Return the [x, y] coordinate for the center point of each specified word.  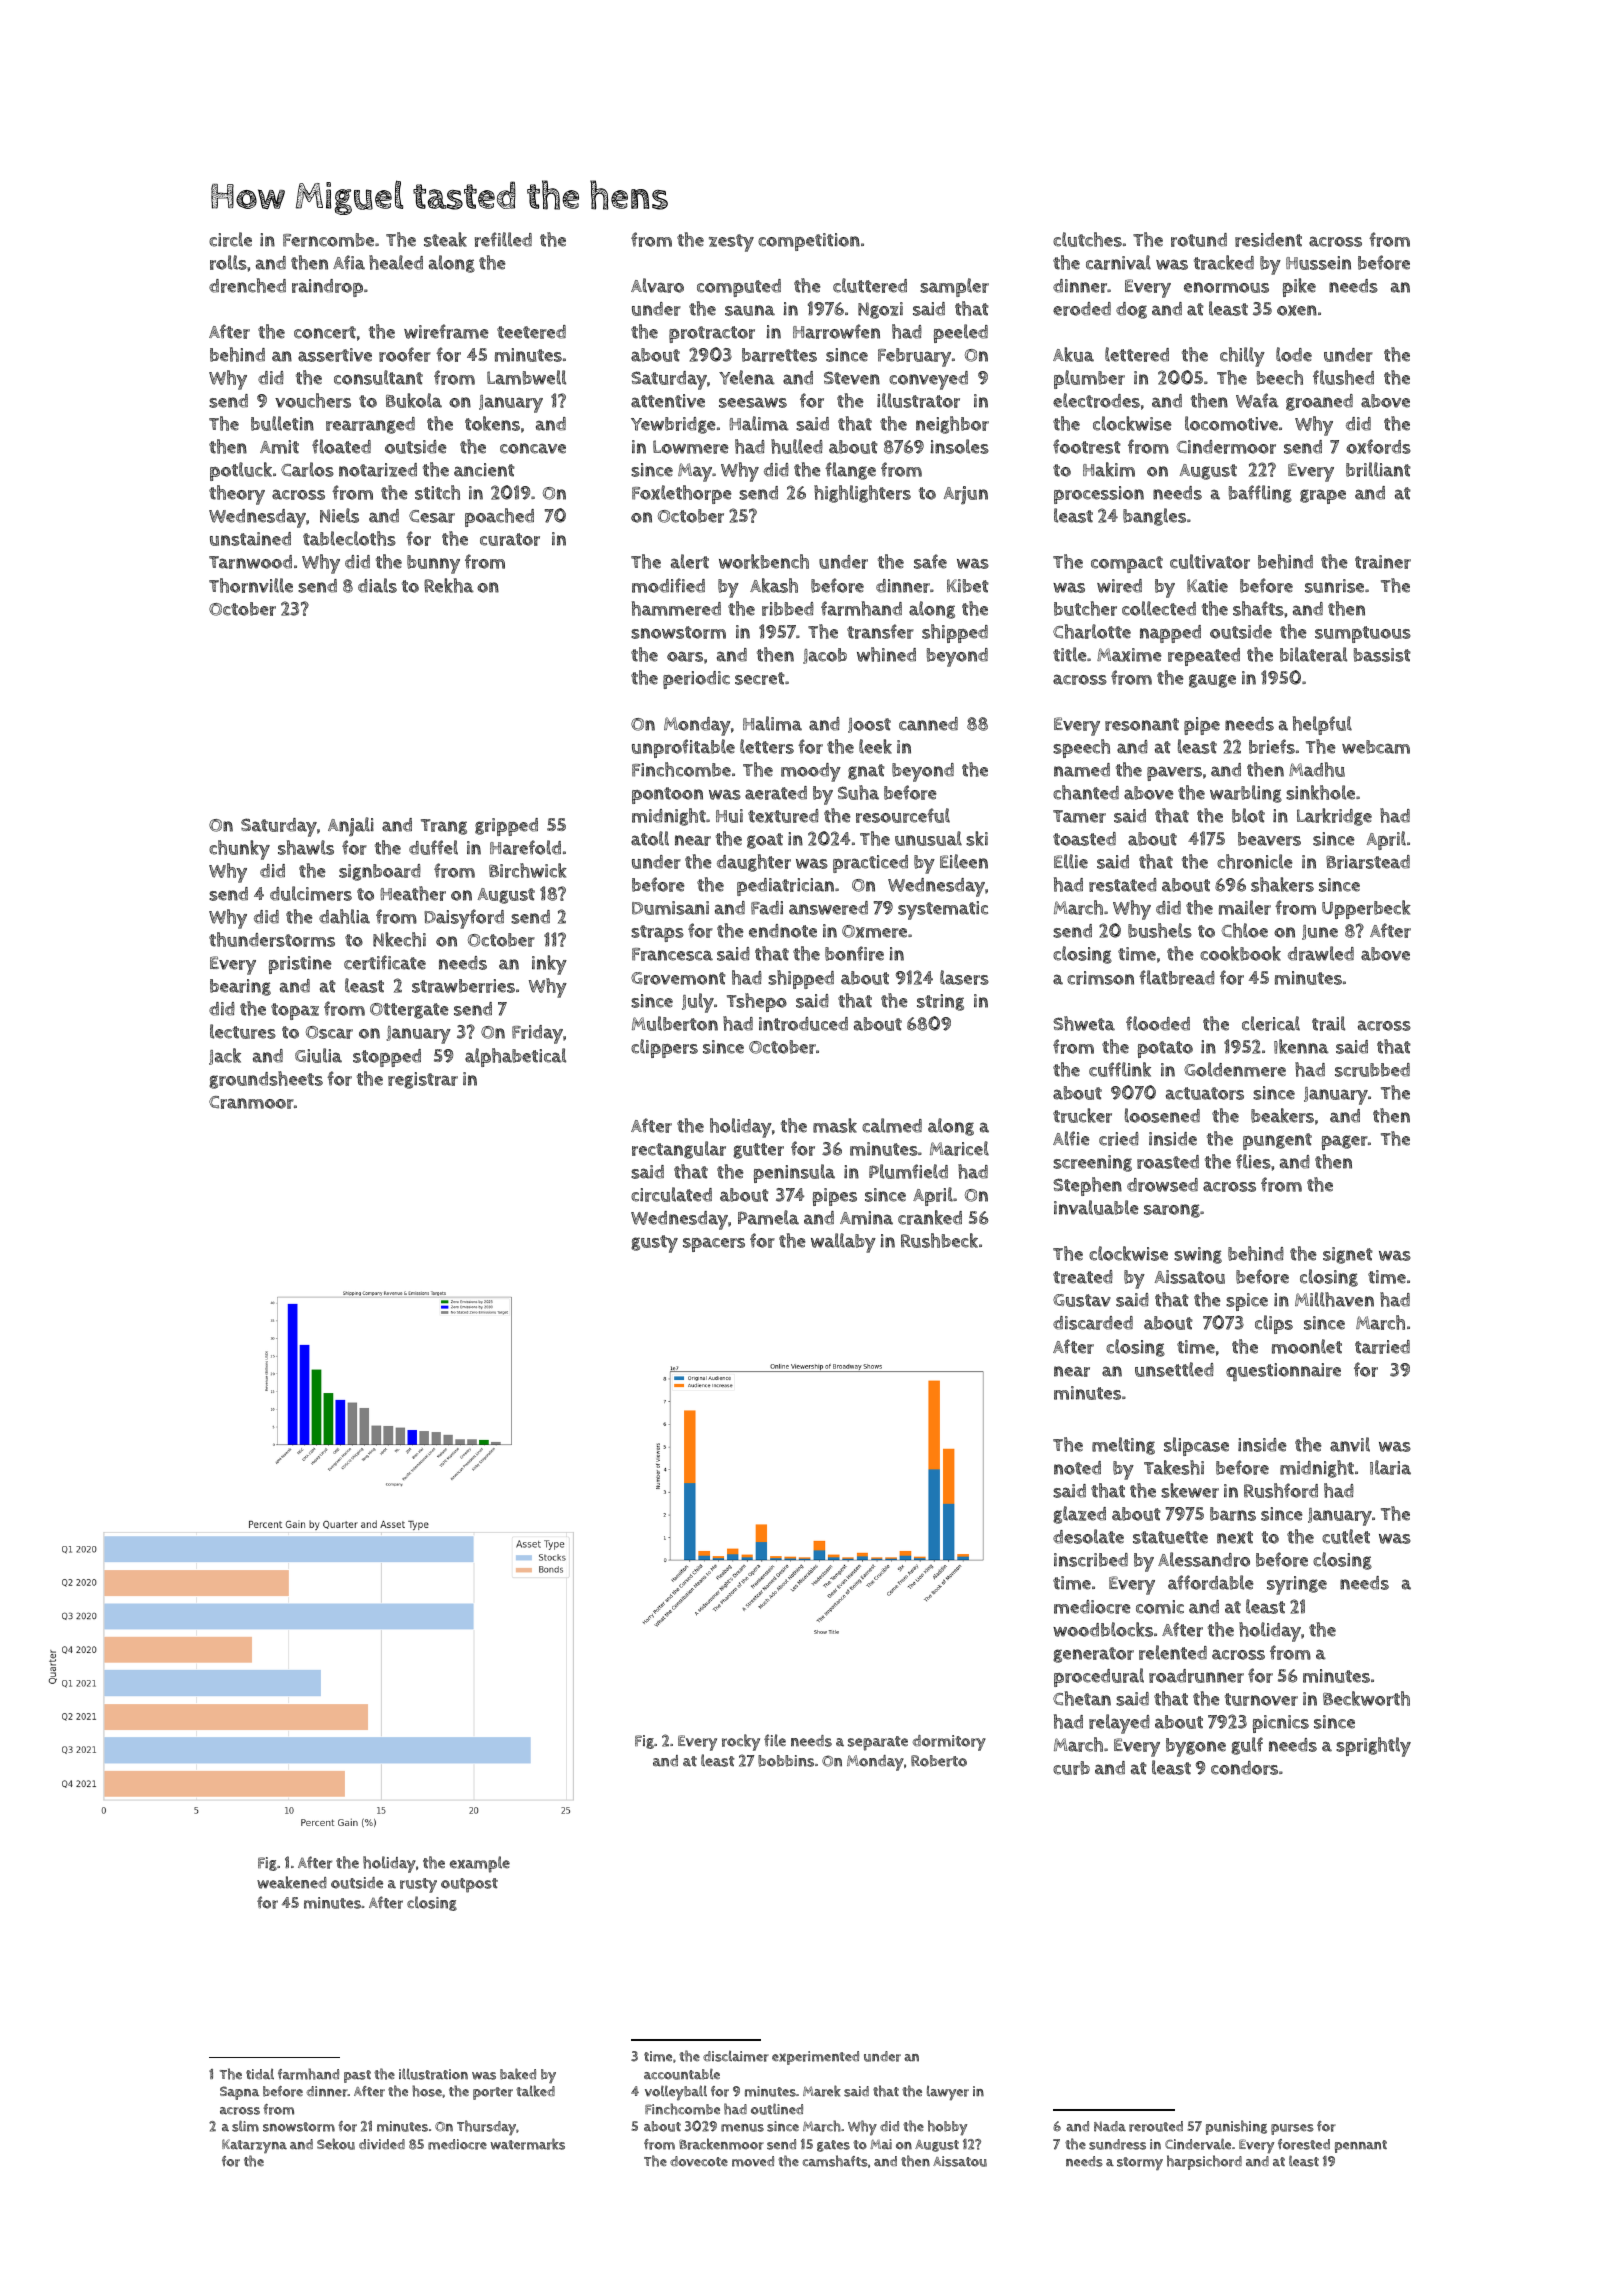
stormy [1140, 2163]
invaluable [1096, 1207]
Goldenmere [1235, 1069]
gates [833, 2146]
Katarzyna [254, 2146]
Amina [866, 1218]
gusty [654, 1244]
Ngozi [880, 310]
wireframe [446, 331]
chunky [239, 850]
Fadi [767, 908]
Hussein [1318, 263]
